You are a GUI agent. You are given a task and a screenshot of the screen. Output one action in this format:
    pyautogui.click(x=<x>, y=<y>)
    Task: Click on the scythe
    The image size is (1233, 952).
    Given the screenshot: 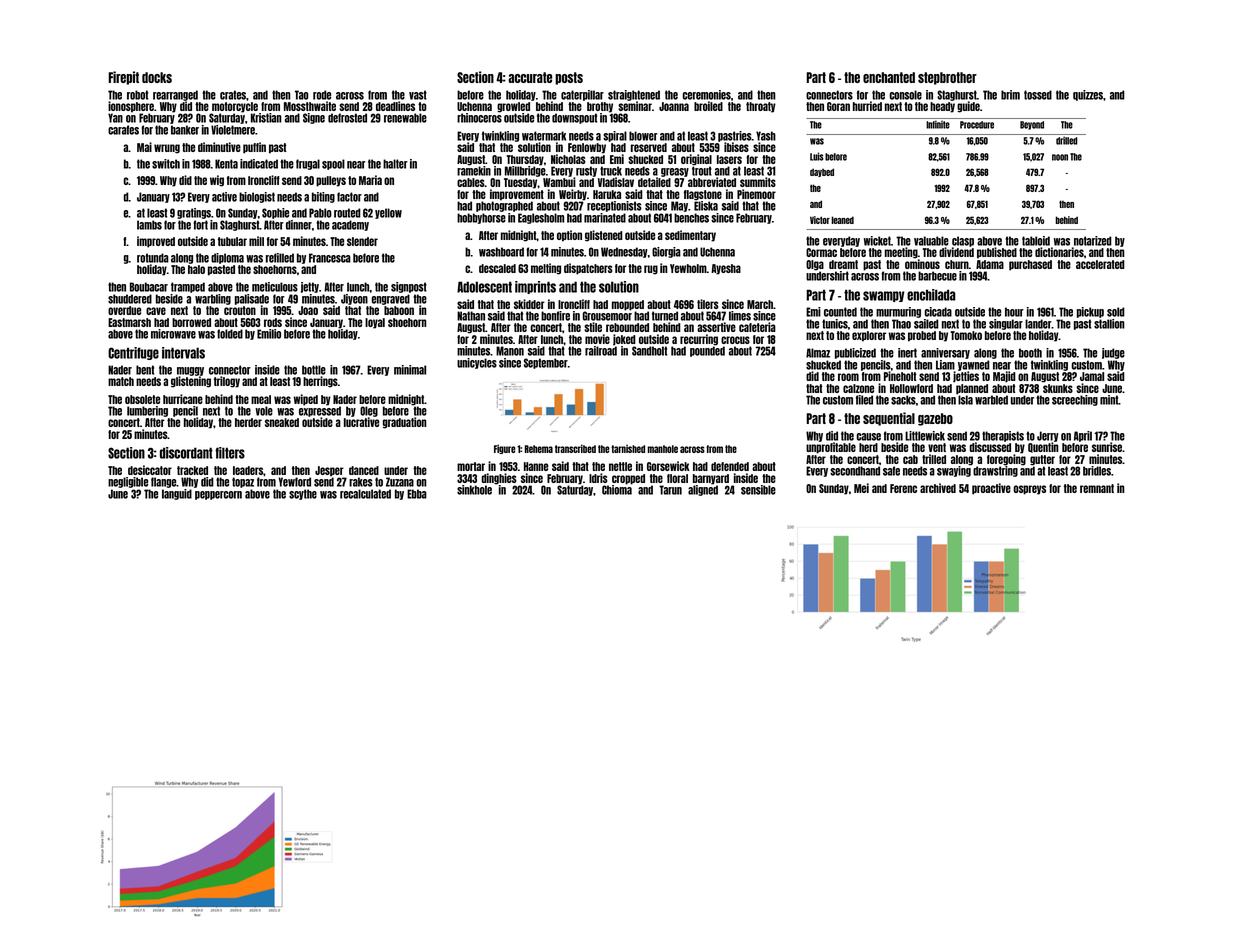 What is the action you would take?
    pyautogui.click(x=303, y=494)
